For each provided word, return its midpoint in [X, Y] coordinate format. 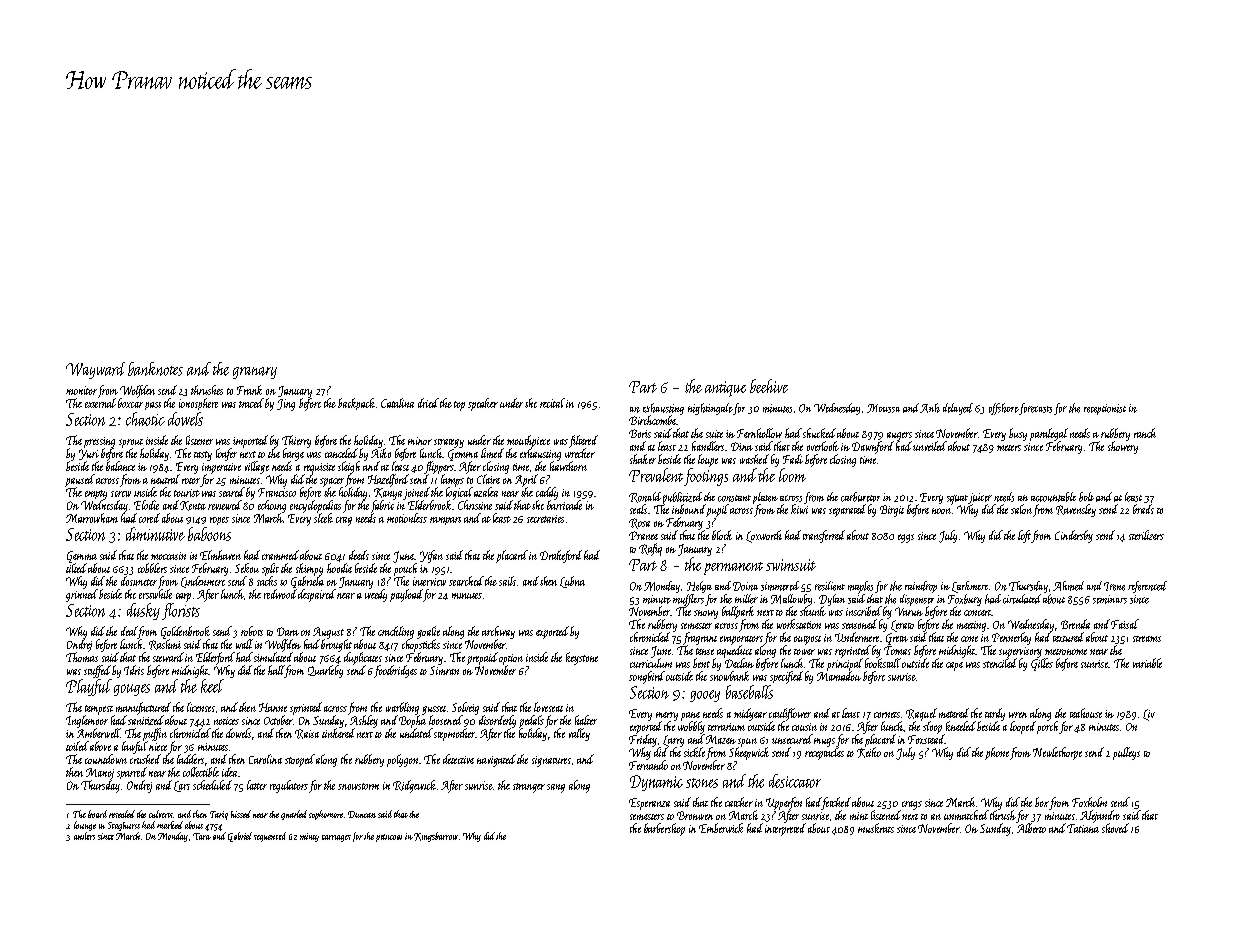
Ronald [645, 497]
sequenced [270, 837]
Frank [249, 390]
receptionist [1105, 409]
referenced [1147, 587]
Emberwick [721, 828]
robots [252, 631]
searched [466, 581]
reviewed [225, 505]
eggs [906, 538]
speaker [483, 404]
